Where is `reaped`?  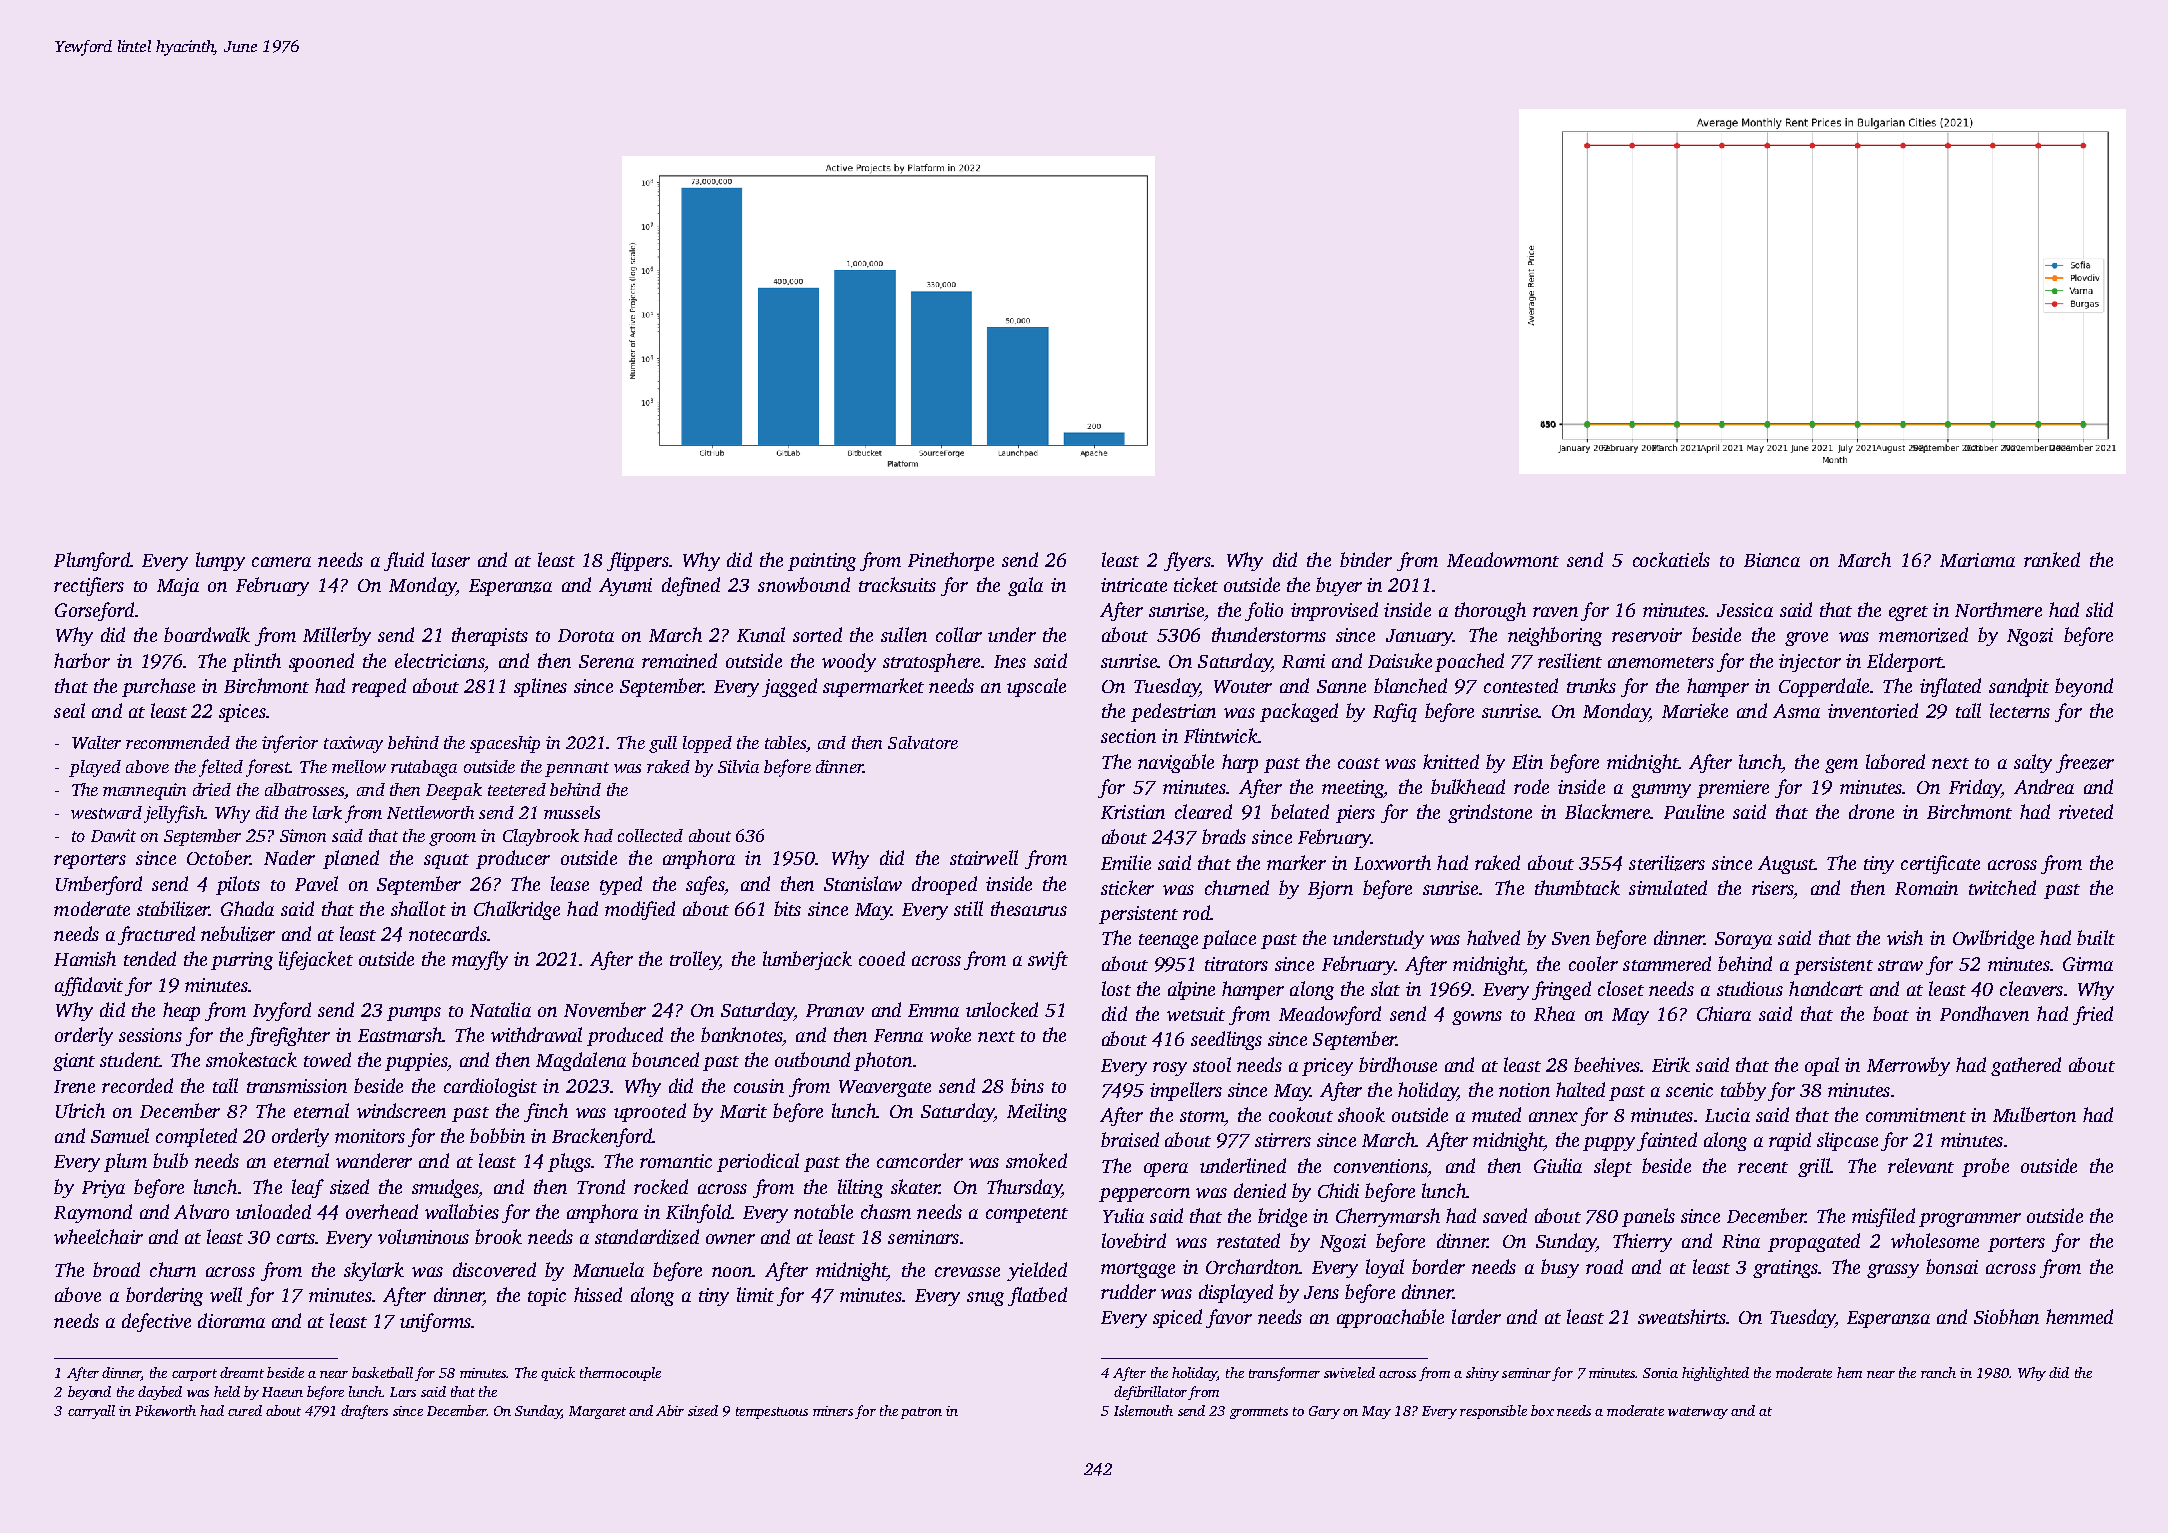 reaped is located at coordinates (379, 687).
